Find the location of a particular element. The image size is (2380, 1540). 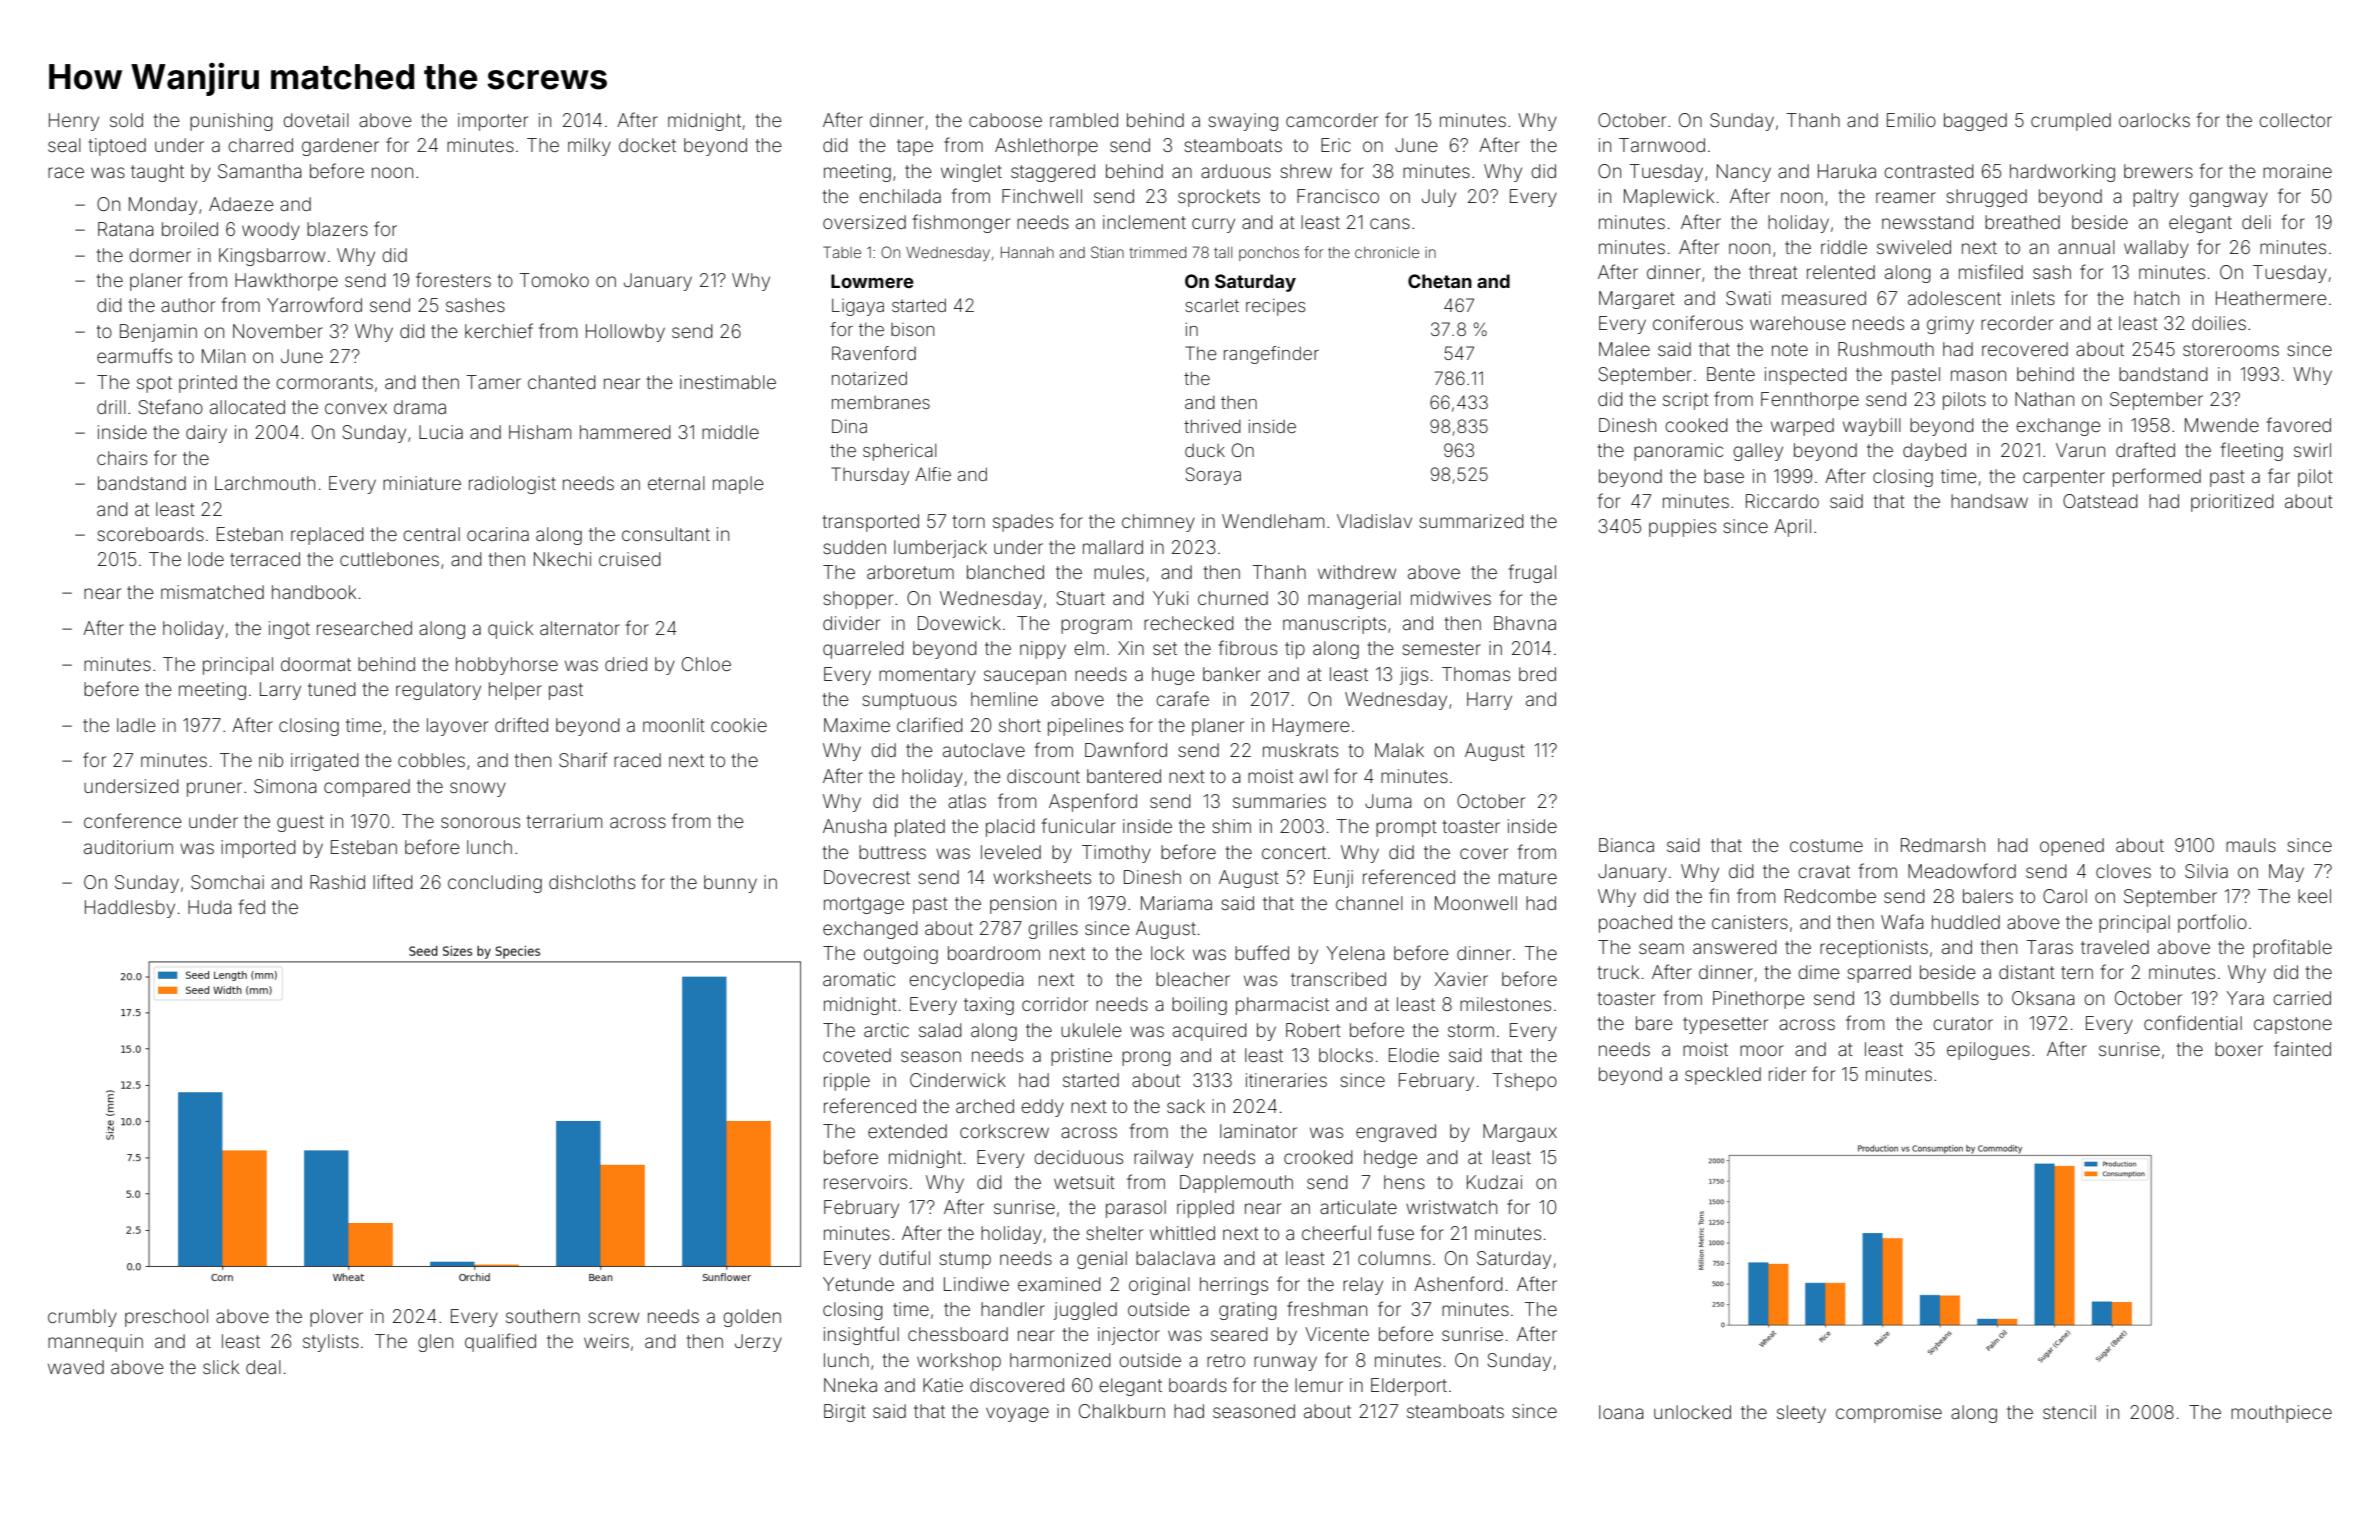

prioritized is located at coordinates (2232, 503).
